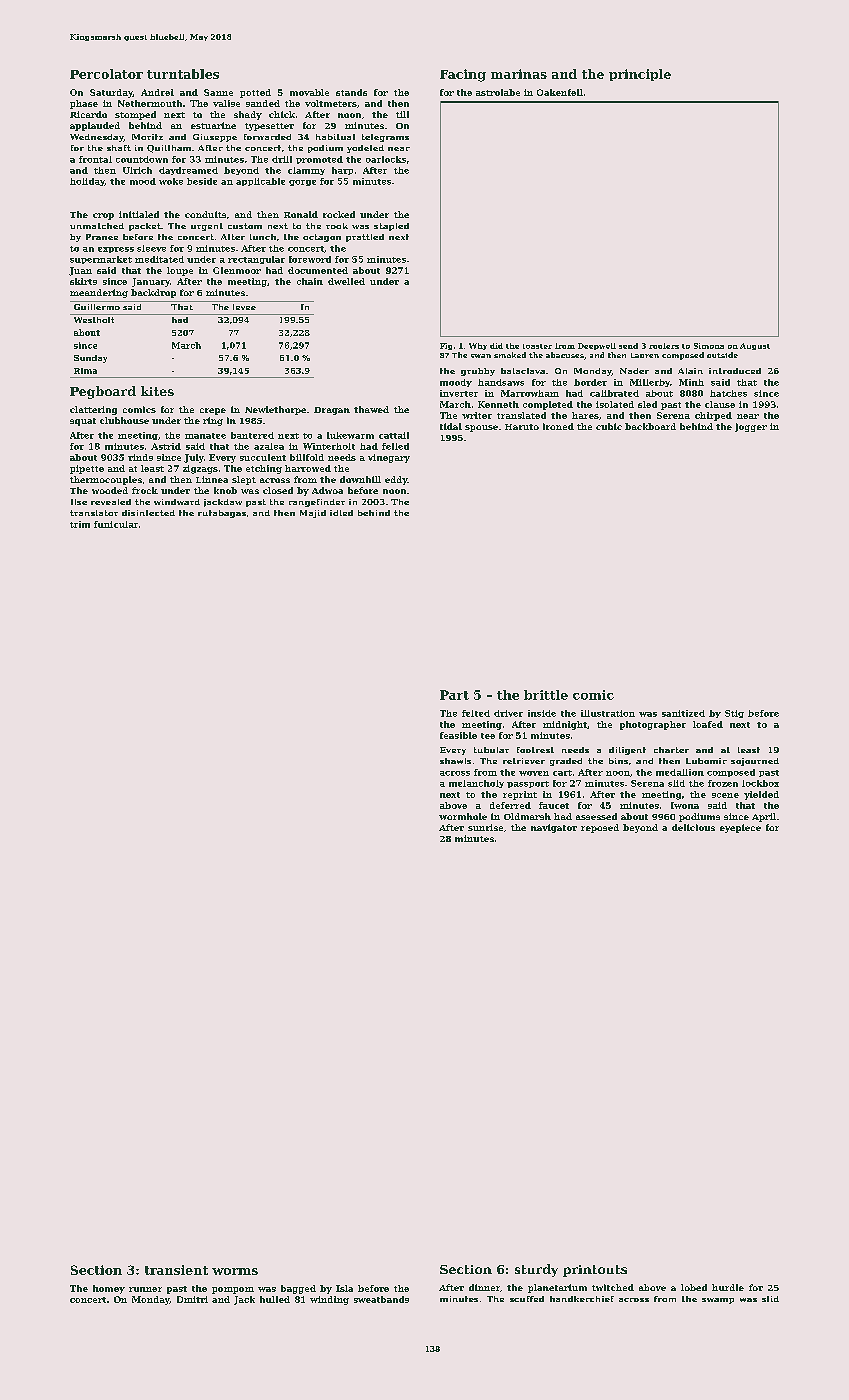 This document has width=849, height=1400. What do you see at coordinates (88, 114) in the document?
I see `Ricardo` at bounding box center [88, 114].
